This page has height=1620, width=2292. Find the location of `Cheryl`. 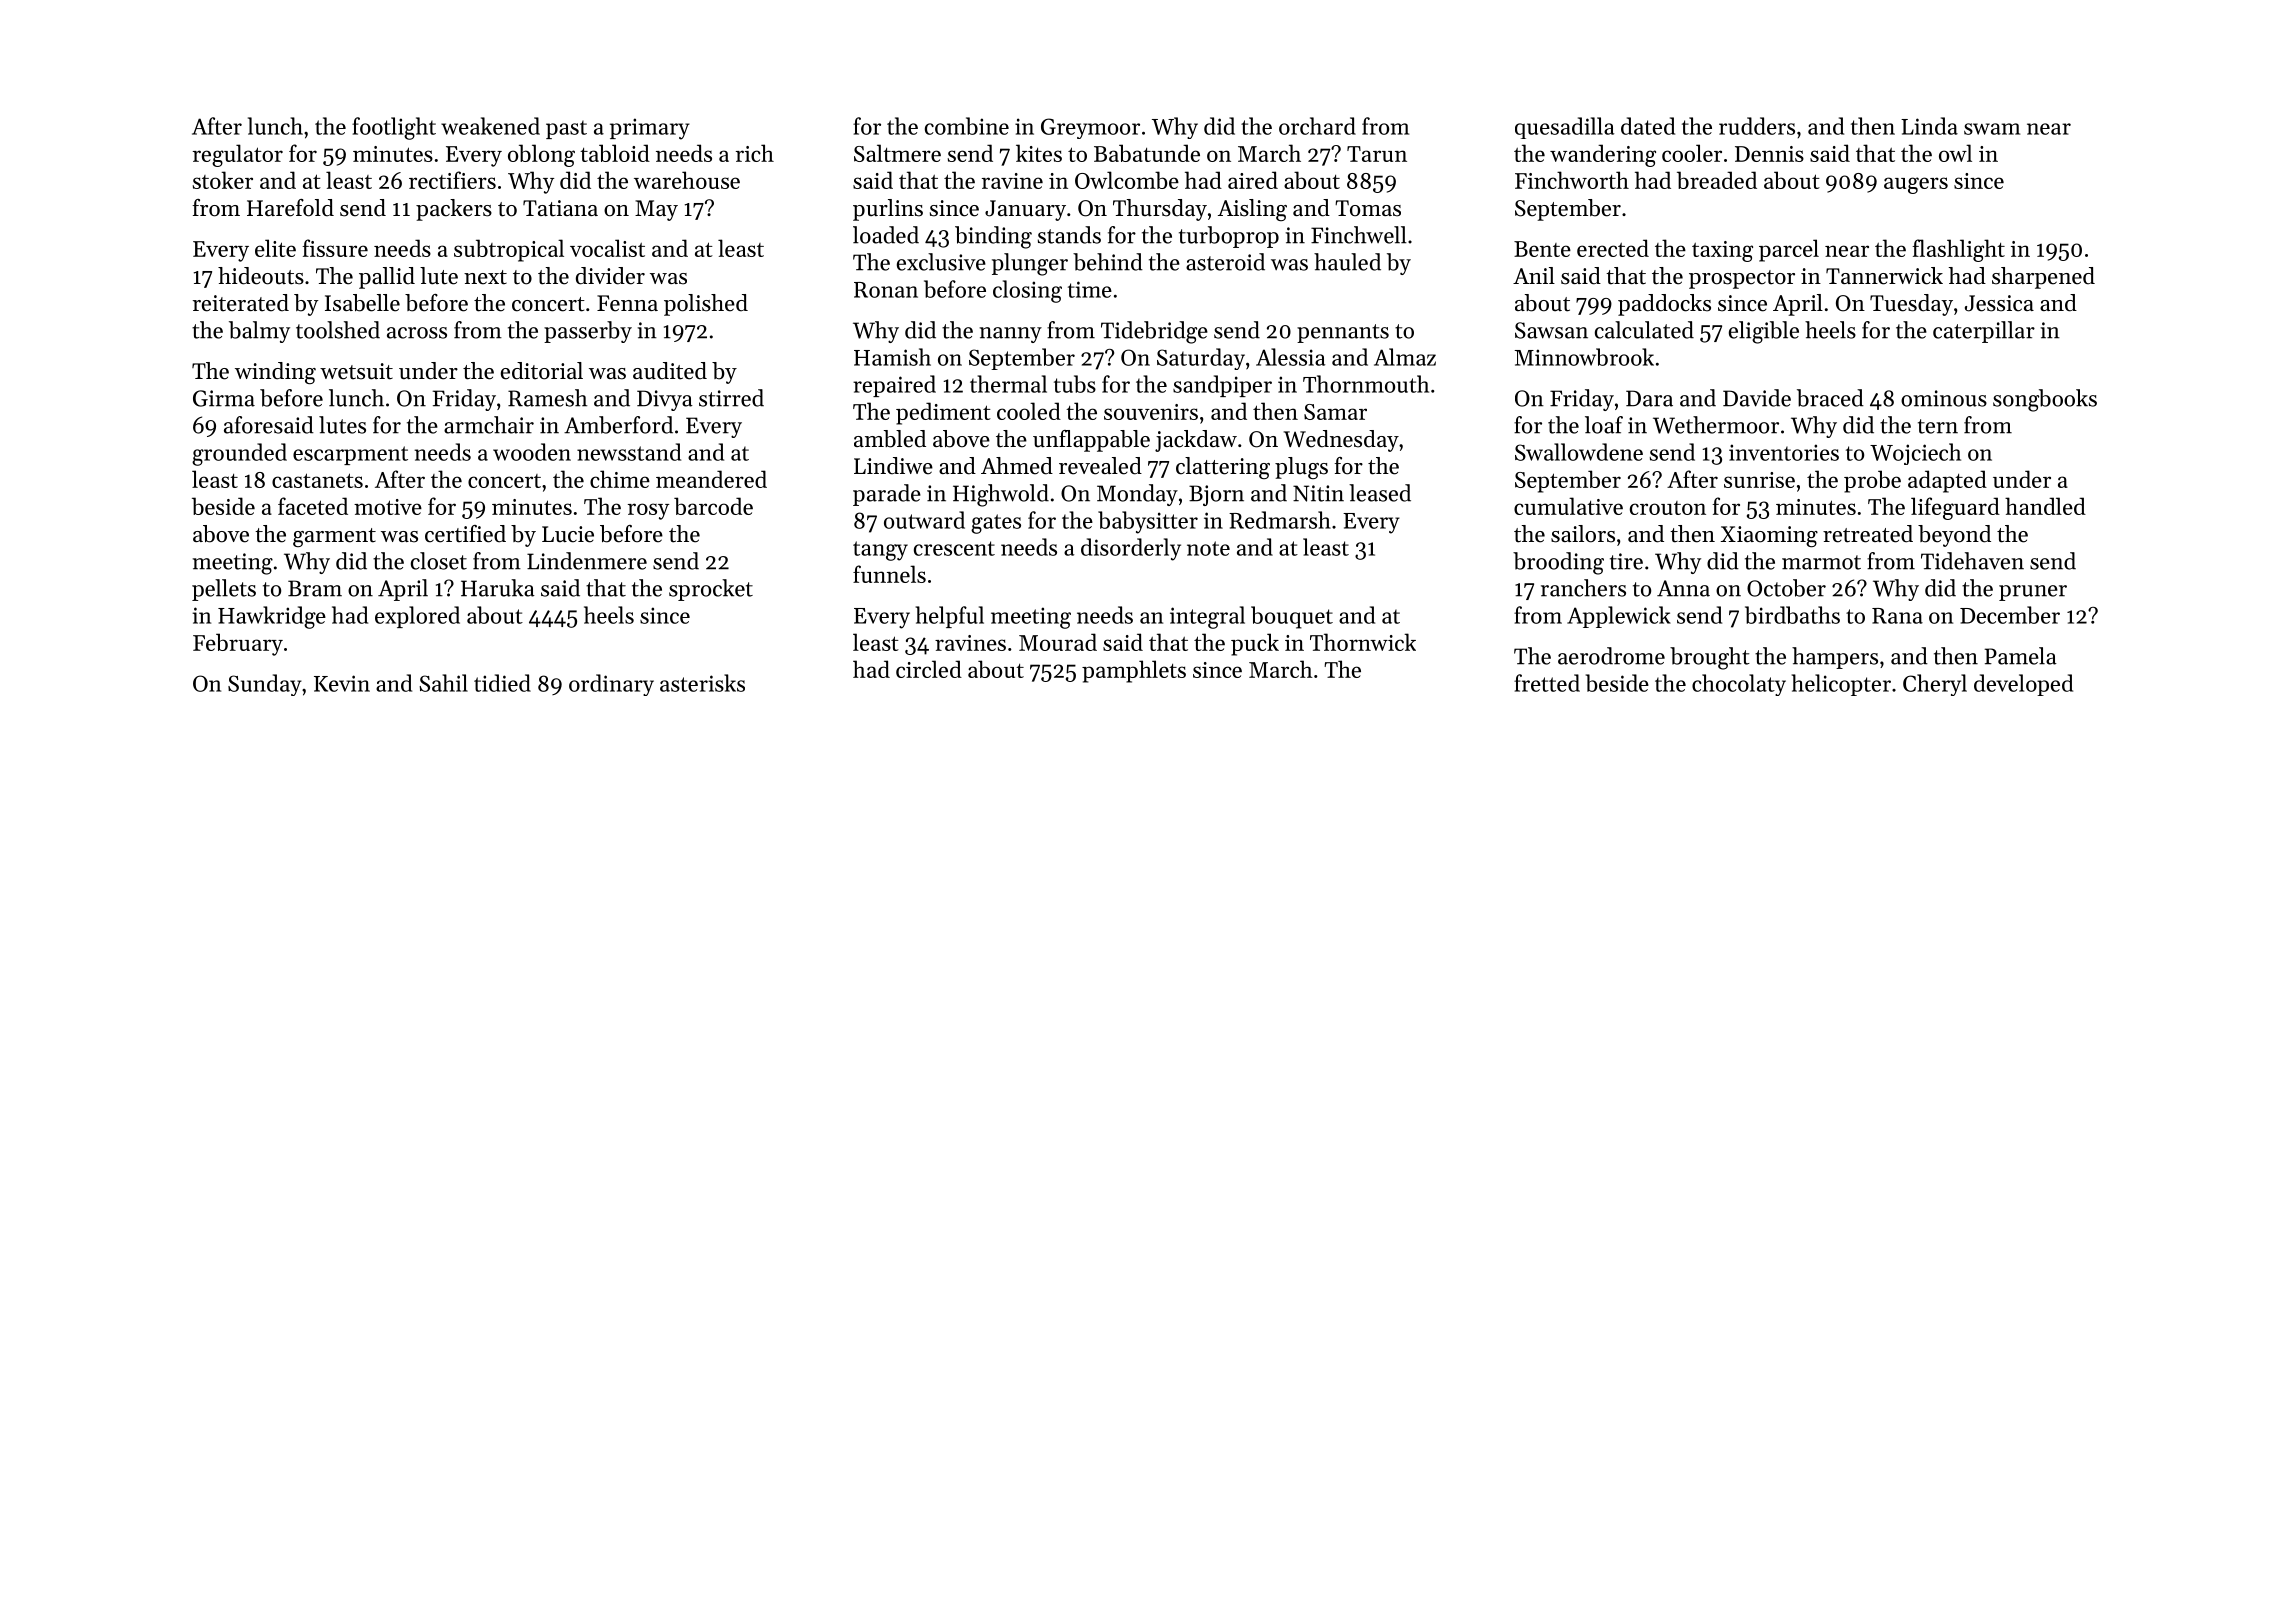

Cheryl is located at coordinates (1935, 685).
